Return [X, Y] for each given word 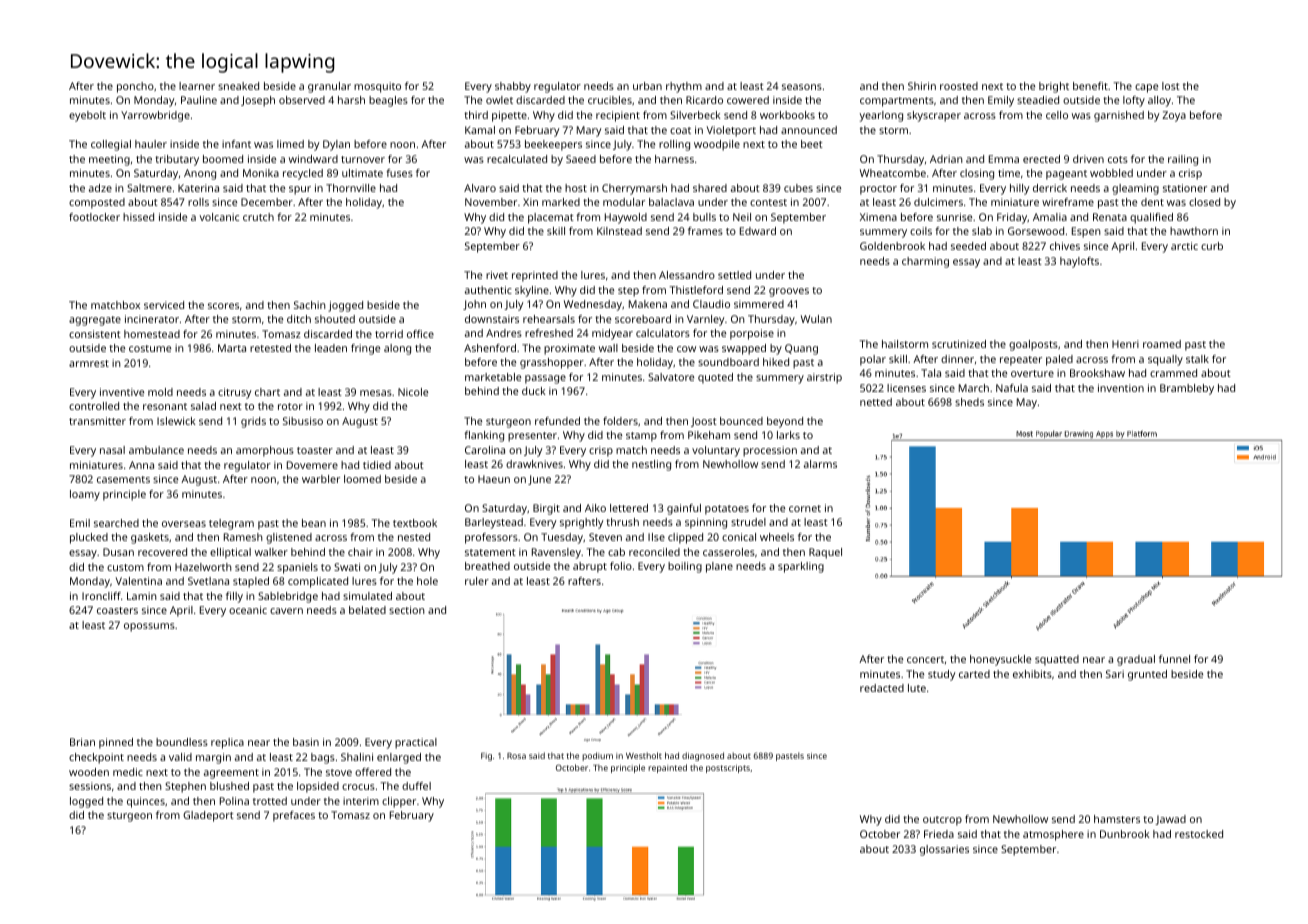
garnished [1119, 116]
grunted [1147, 675]
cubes [798, 188]
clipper [399, 802]
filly [234, 597]
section [407, 610]
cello [1057, 115]
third [476, 115]
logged [86, 802]
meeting [109, 160]
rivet [497, 275]
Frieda [939, 834]
